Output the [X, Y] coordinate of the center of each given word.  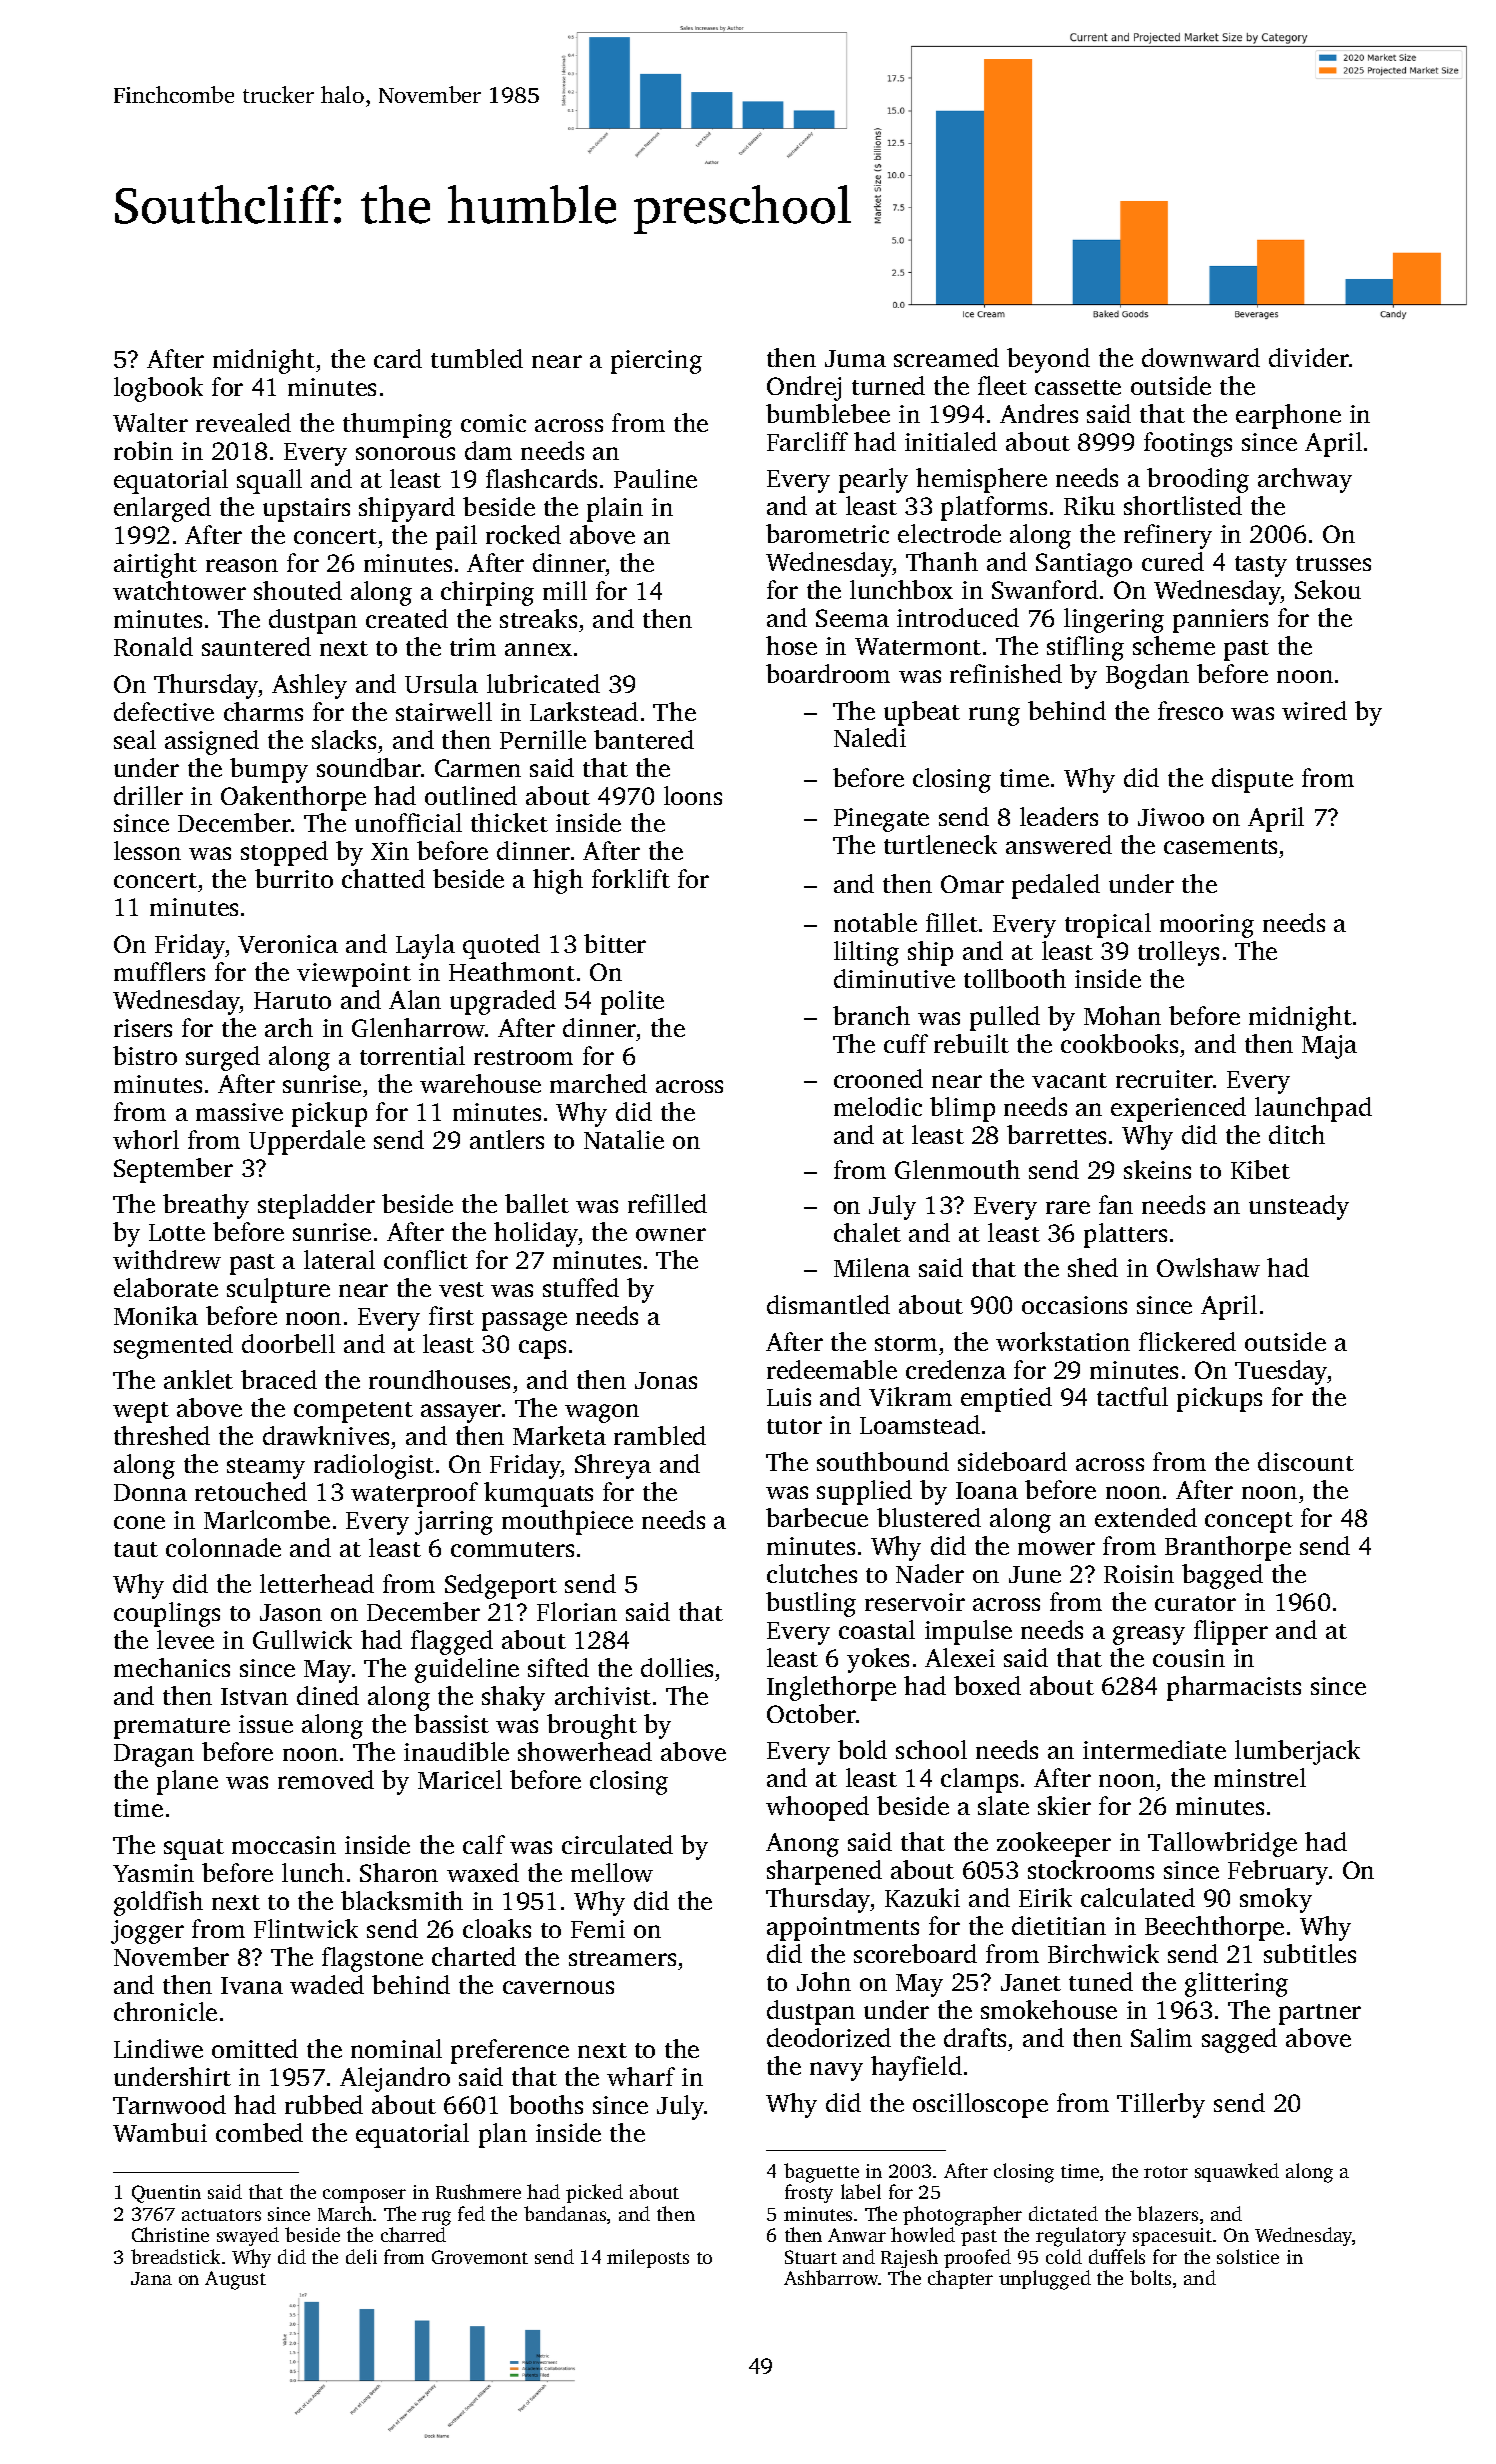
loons [693, 795]
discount [1306, 1461]
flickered [1187, 1341]
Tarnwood [169, 2104]
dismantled [828, 1304]
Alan [415, 999]
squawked [1237, 2172]
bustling [811, 1604]
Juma [855, 358]
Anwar [857, 2235]
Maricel [460, 1779]
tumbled [477, 358]
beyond [1048, 360]
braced [279, 1379]
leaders [1059, 816]
